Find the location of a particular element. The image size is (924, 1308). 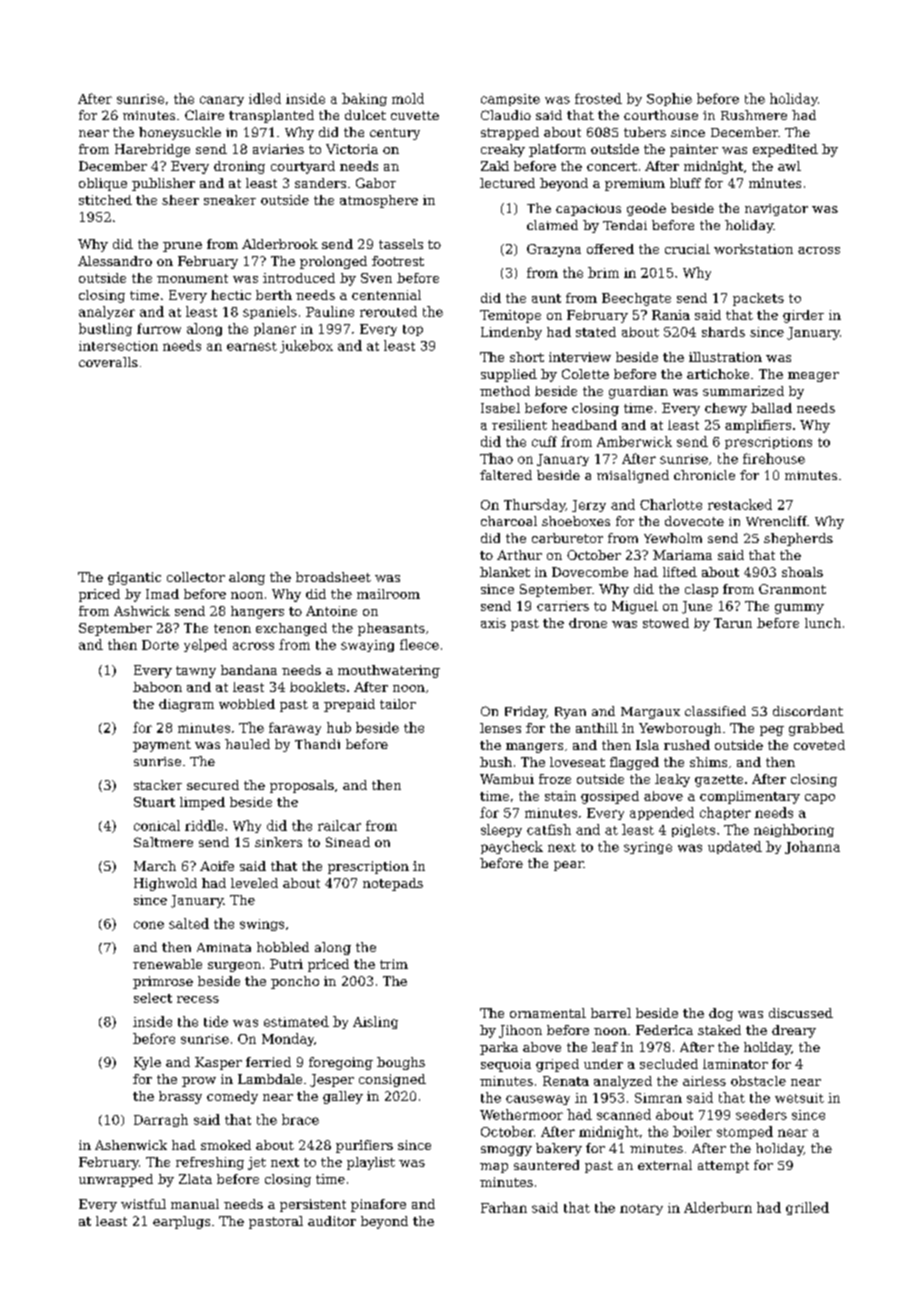

firehouse is located at coordinates (774, 458).
